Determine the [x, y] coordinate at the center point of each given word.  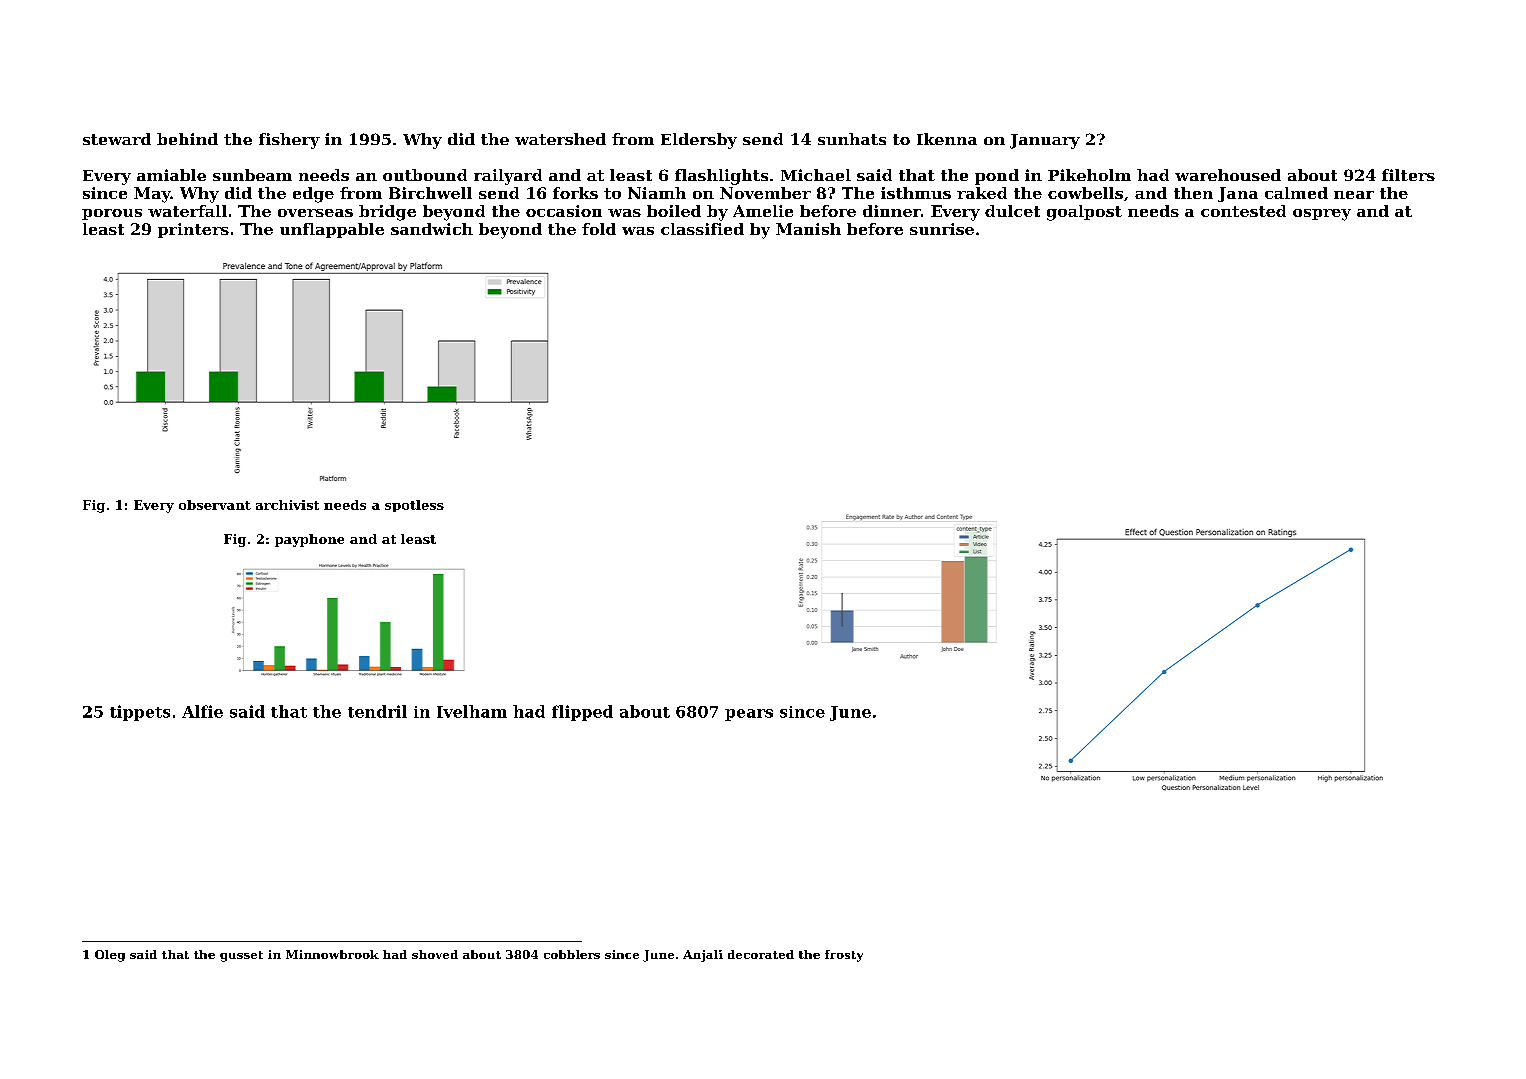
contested [1243, 211]
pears [749, 715]
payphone [309, 540]
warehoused [1228, 175]
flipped [582, 713]
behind [187, 139]
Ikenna [947, 139]
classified [702, 229]
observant [215, 505]
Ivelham [472, 711]
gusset [241, 956]
